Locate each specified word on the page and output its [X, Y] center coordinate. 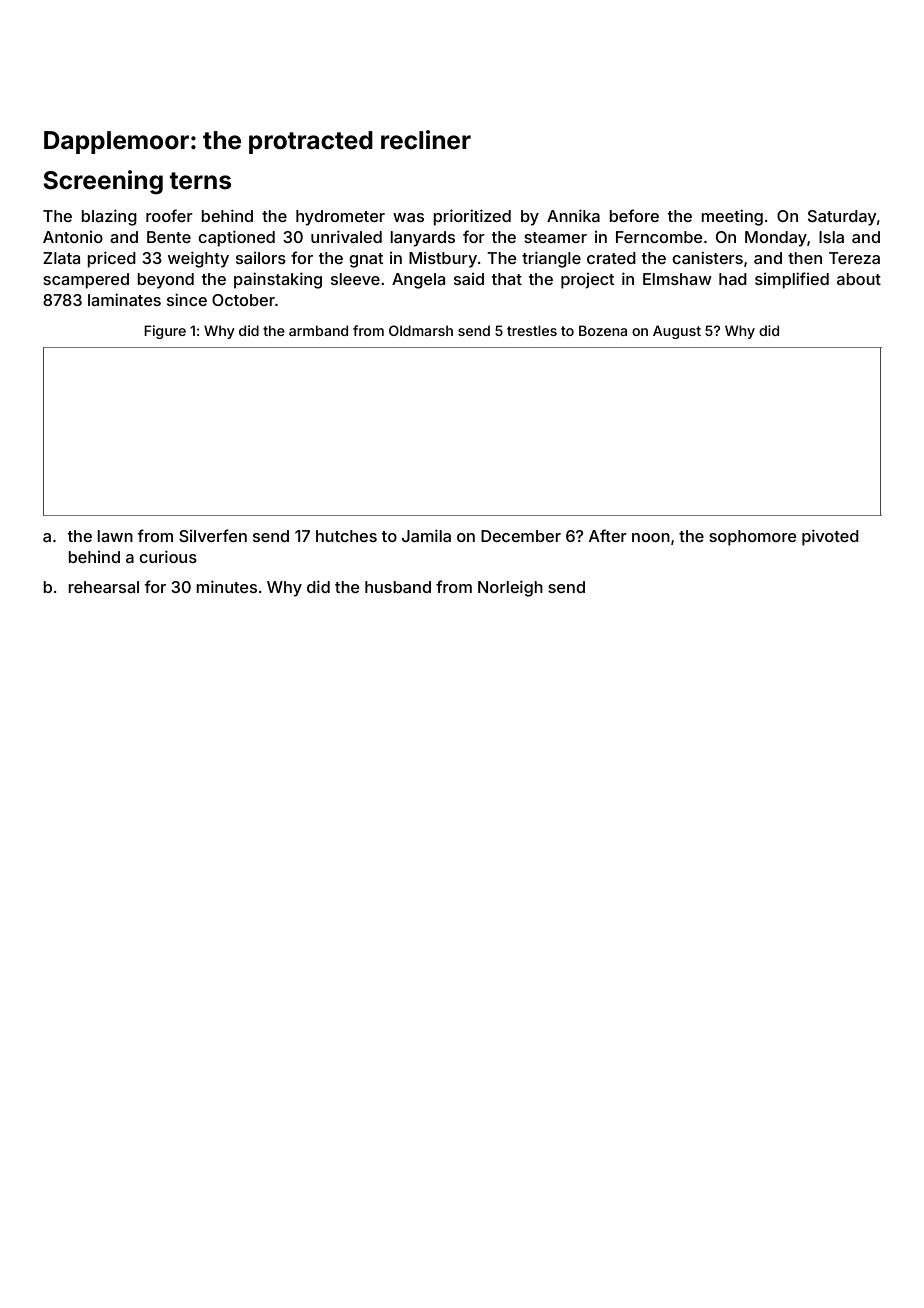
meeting [732, 217]
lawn [115, 536]
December [521, 536]
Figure [165, 332]
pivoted [830, 537]
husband [398, 587]
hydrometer [340, 218]
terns [200, 181]
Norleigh [510, 588]
